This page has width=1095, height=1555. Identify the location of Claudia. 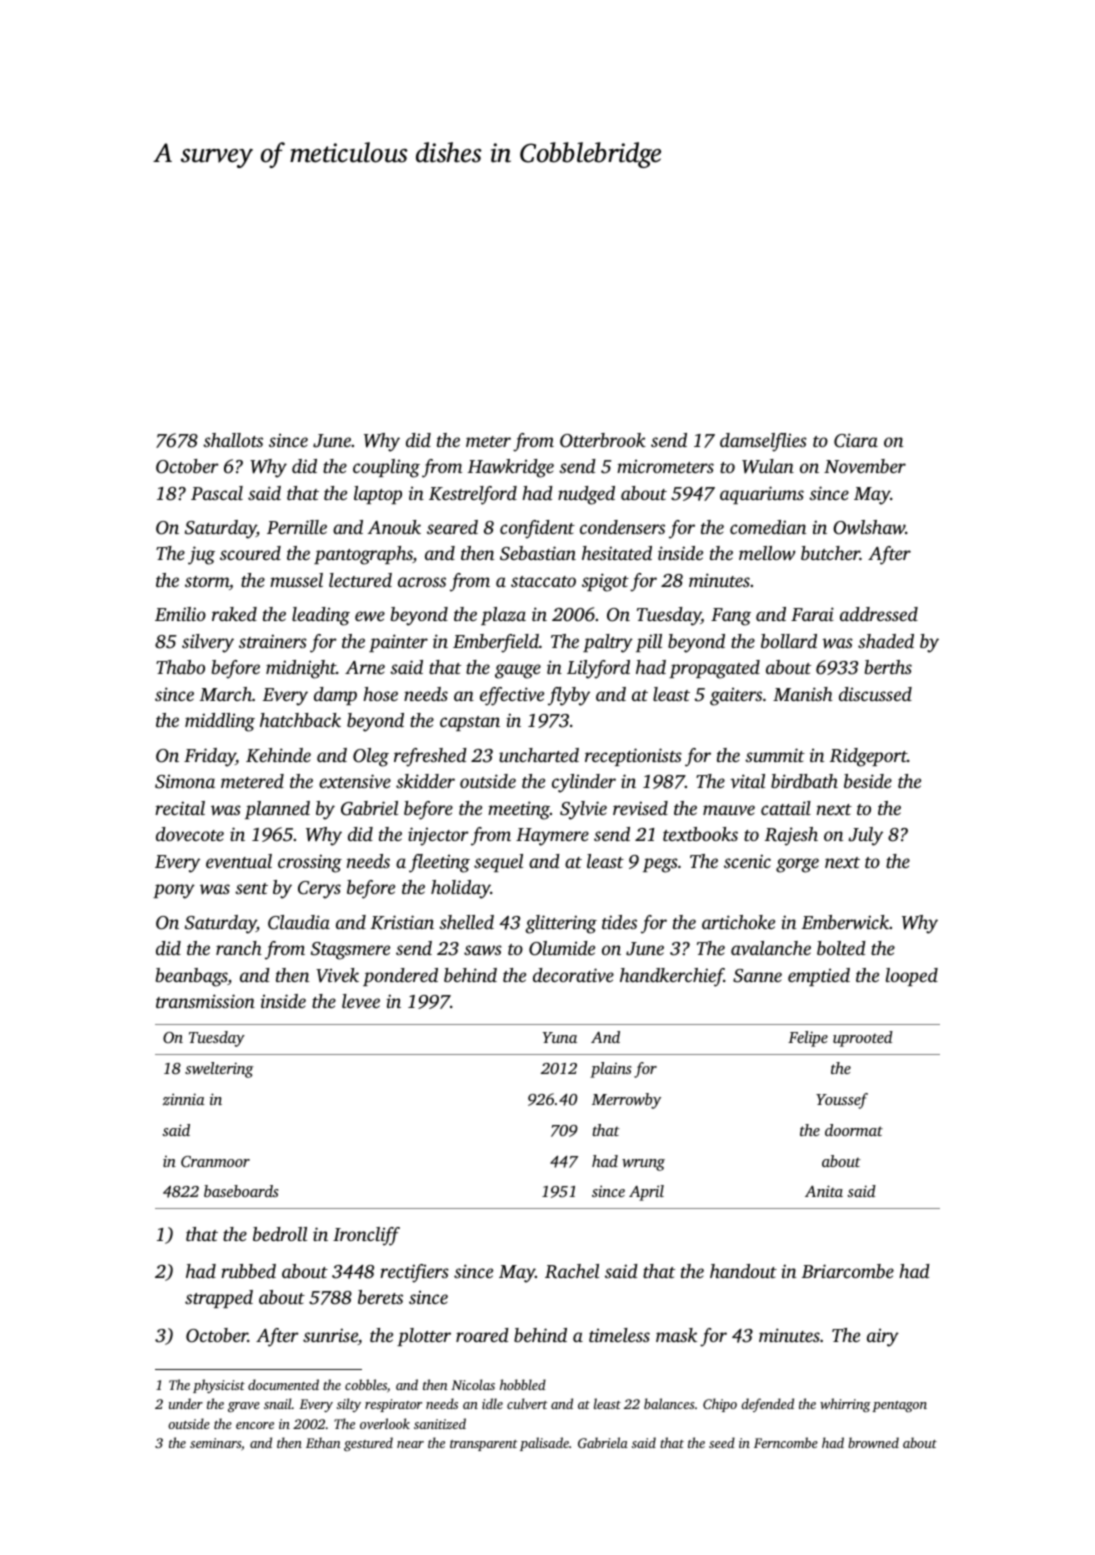
(299, 922).
